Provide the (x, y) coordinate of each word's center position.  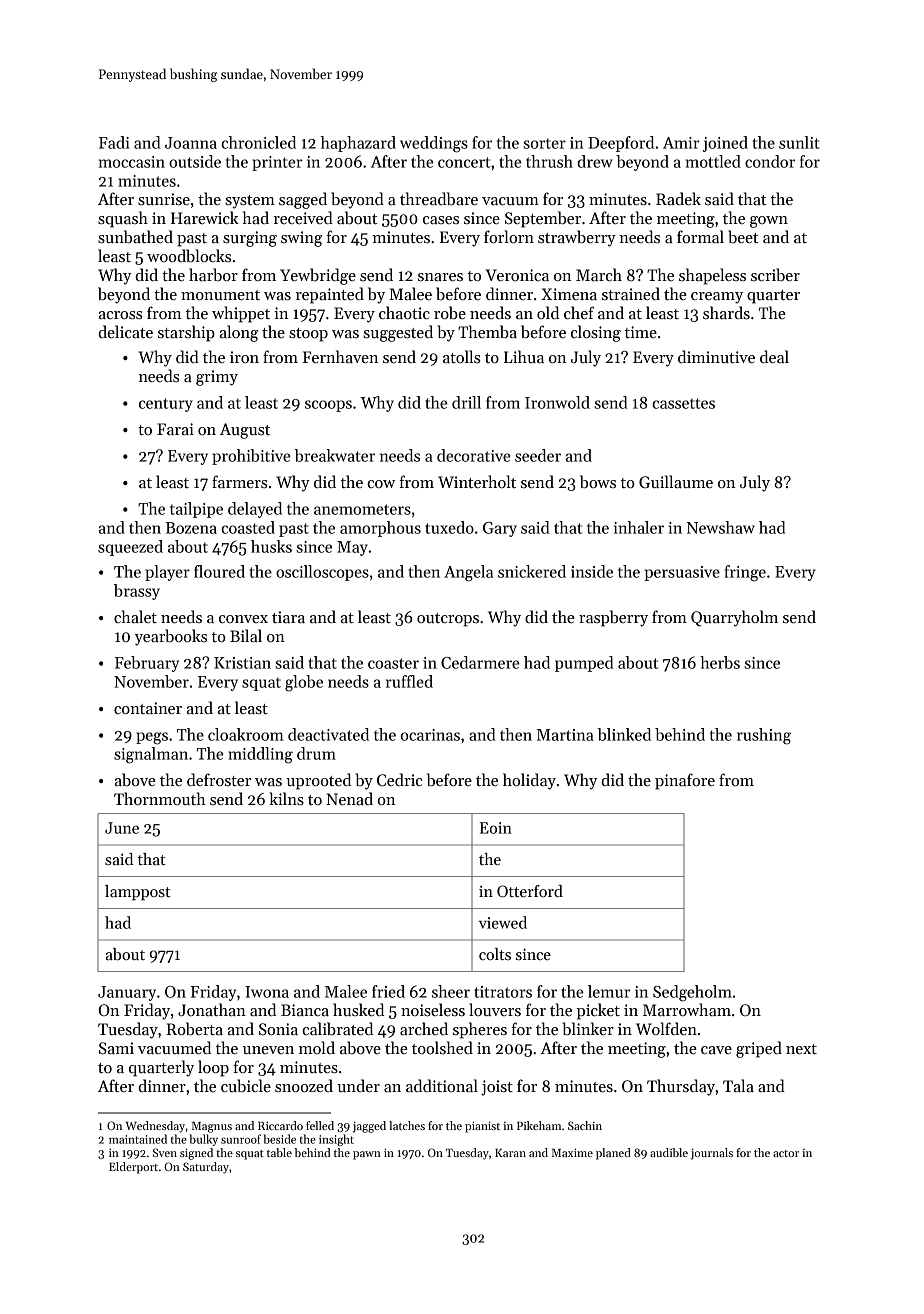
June (122, 828)
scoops (328, 406)
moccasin (132, 162)
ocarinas (430, 735)
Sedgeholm (692, 993)
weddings (434, 144)
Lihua (524, 357)
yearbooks (171, 637)
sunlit (799, 142)
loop (213, 1068)
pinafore (685, 781)
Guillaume (676, 482)
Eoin (495, 828)
